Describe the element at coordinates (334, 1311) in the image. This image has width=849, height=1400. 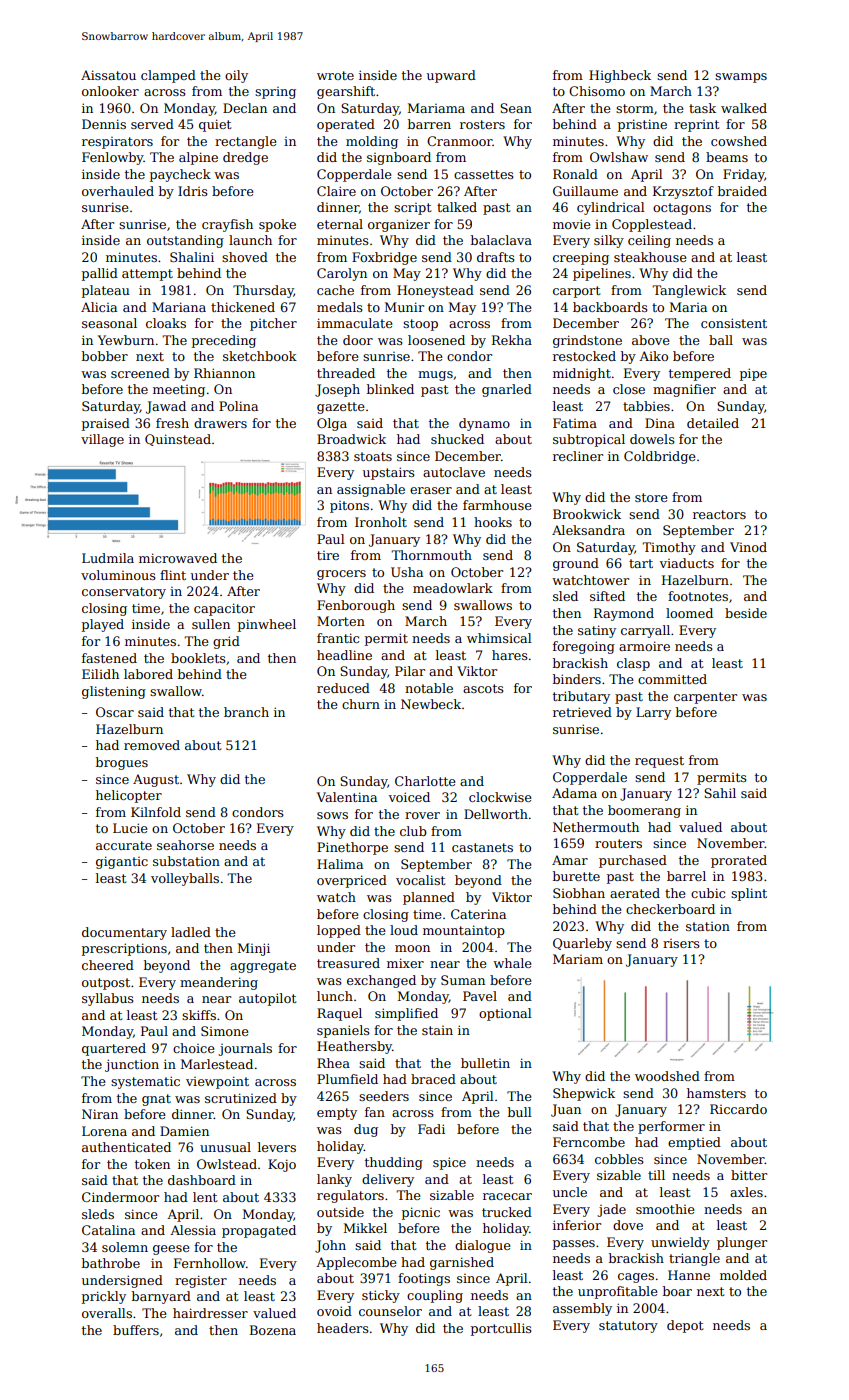
I see `ovoid` at that location.
